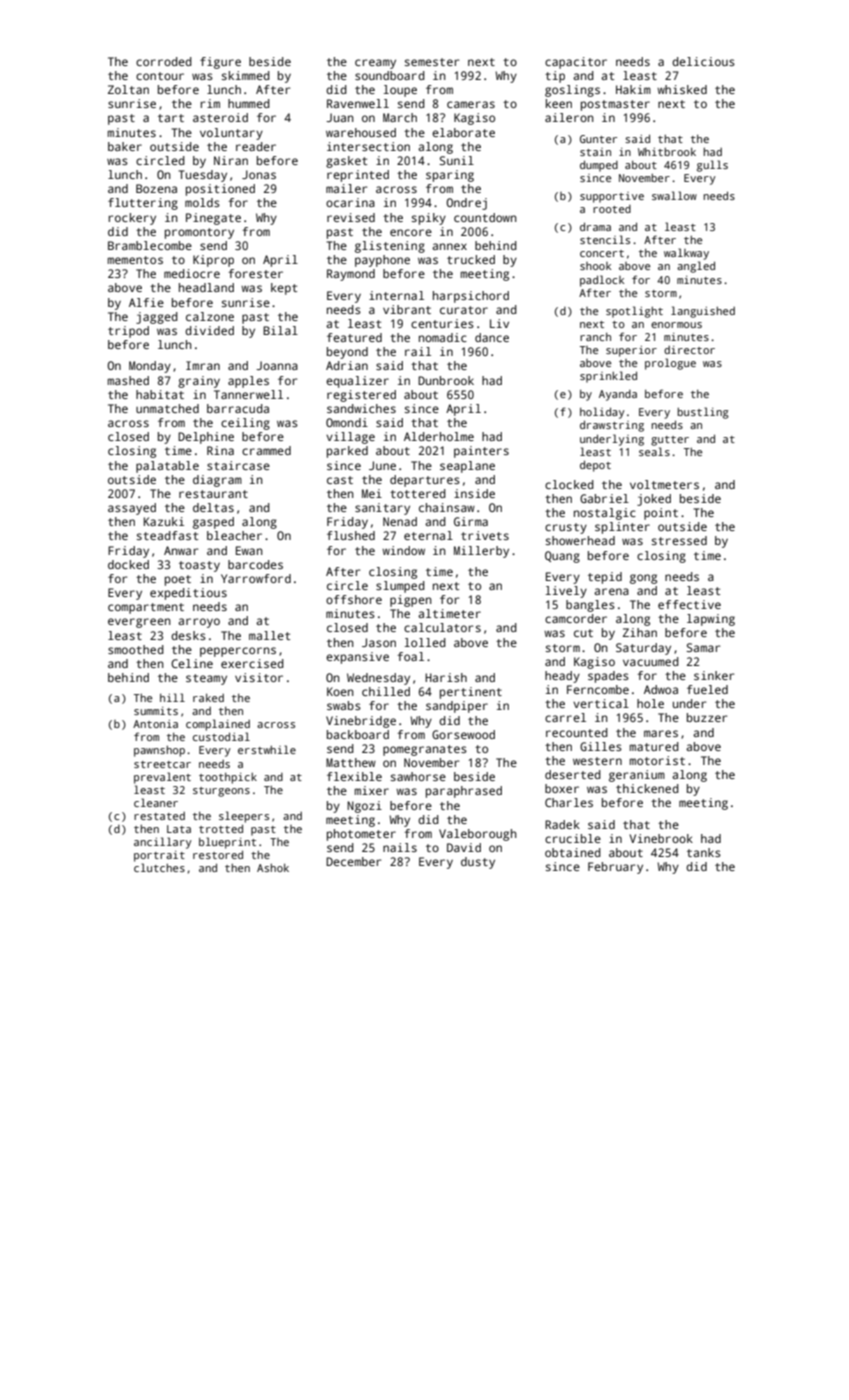 This screenshot has width=849, height=1400. I want to click on mediocre, so click(192, 273).
